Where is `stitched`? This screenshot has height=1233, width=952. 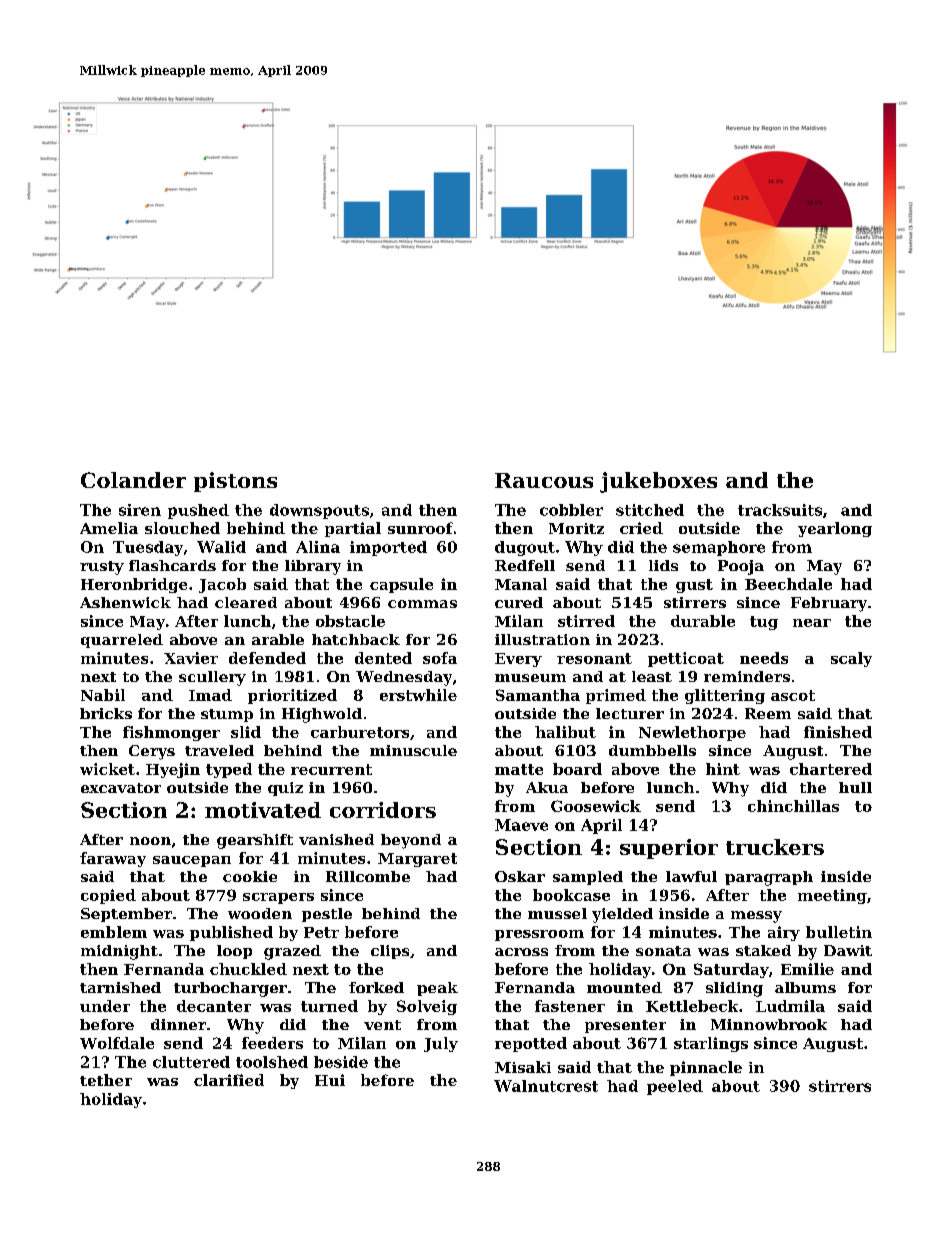 stitched is located at coordinates (650, 510).
